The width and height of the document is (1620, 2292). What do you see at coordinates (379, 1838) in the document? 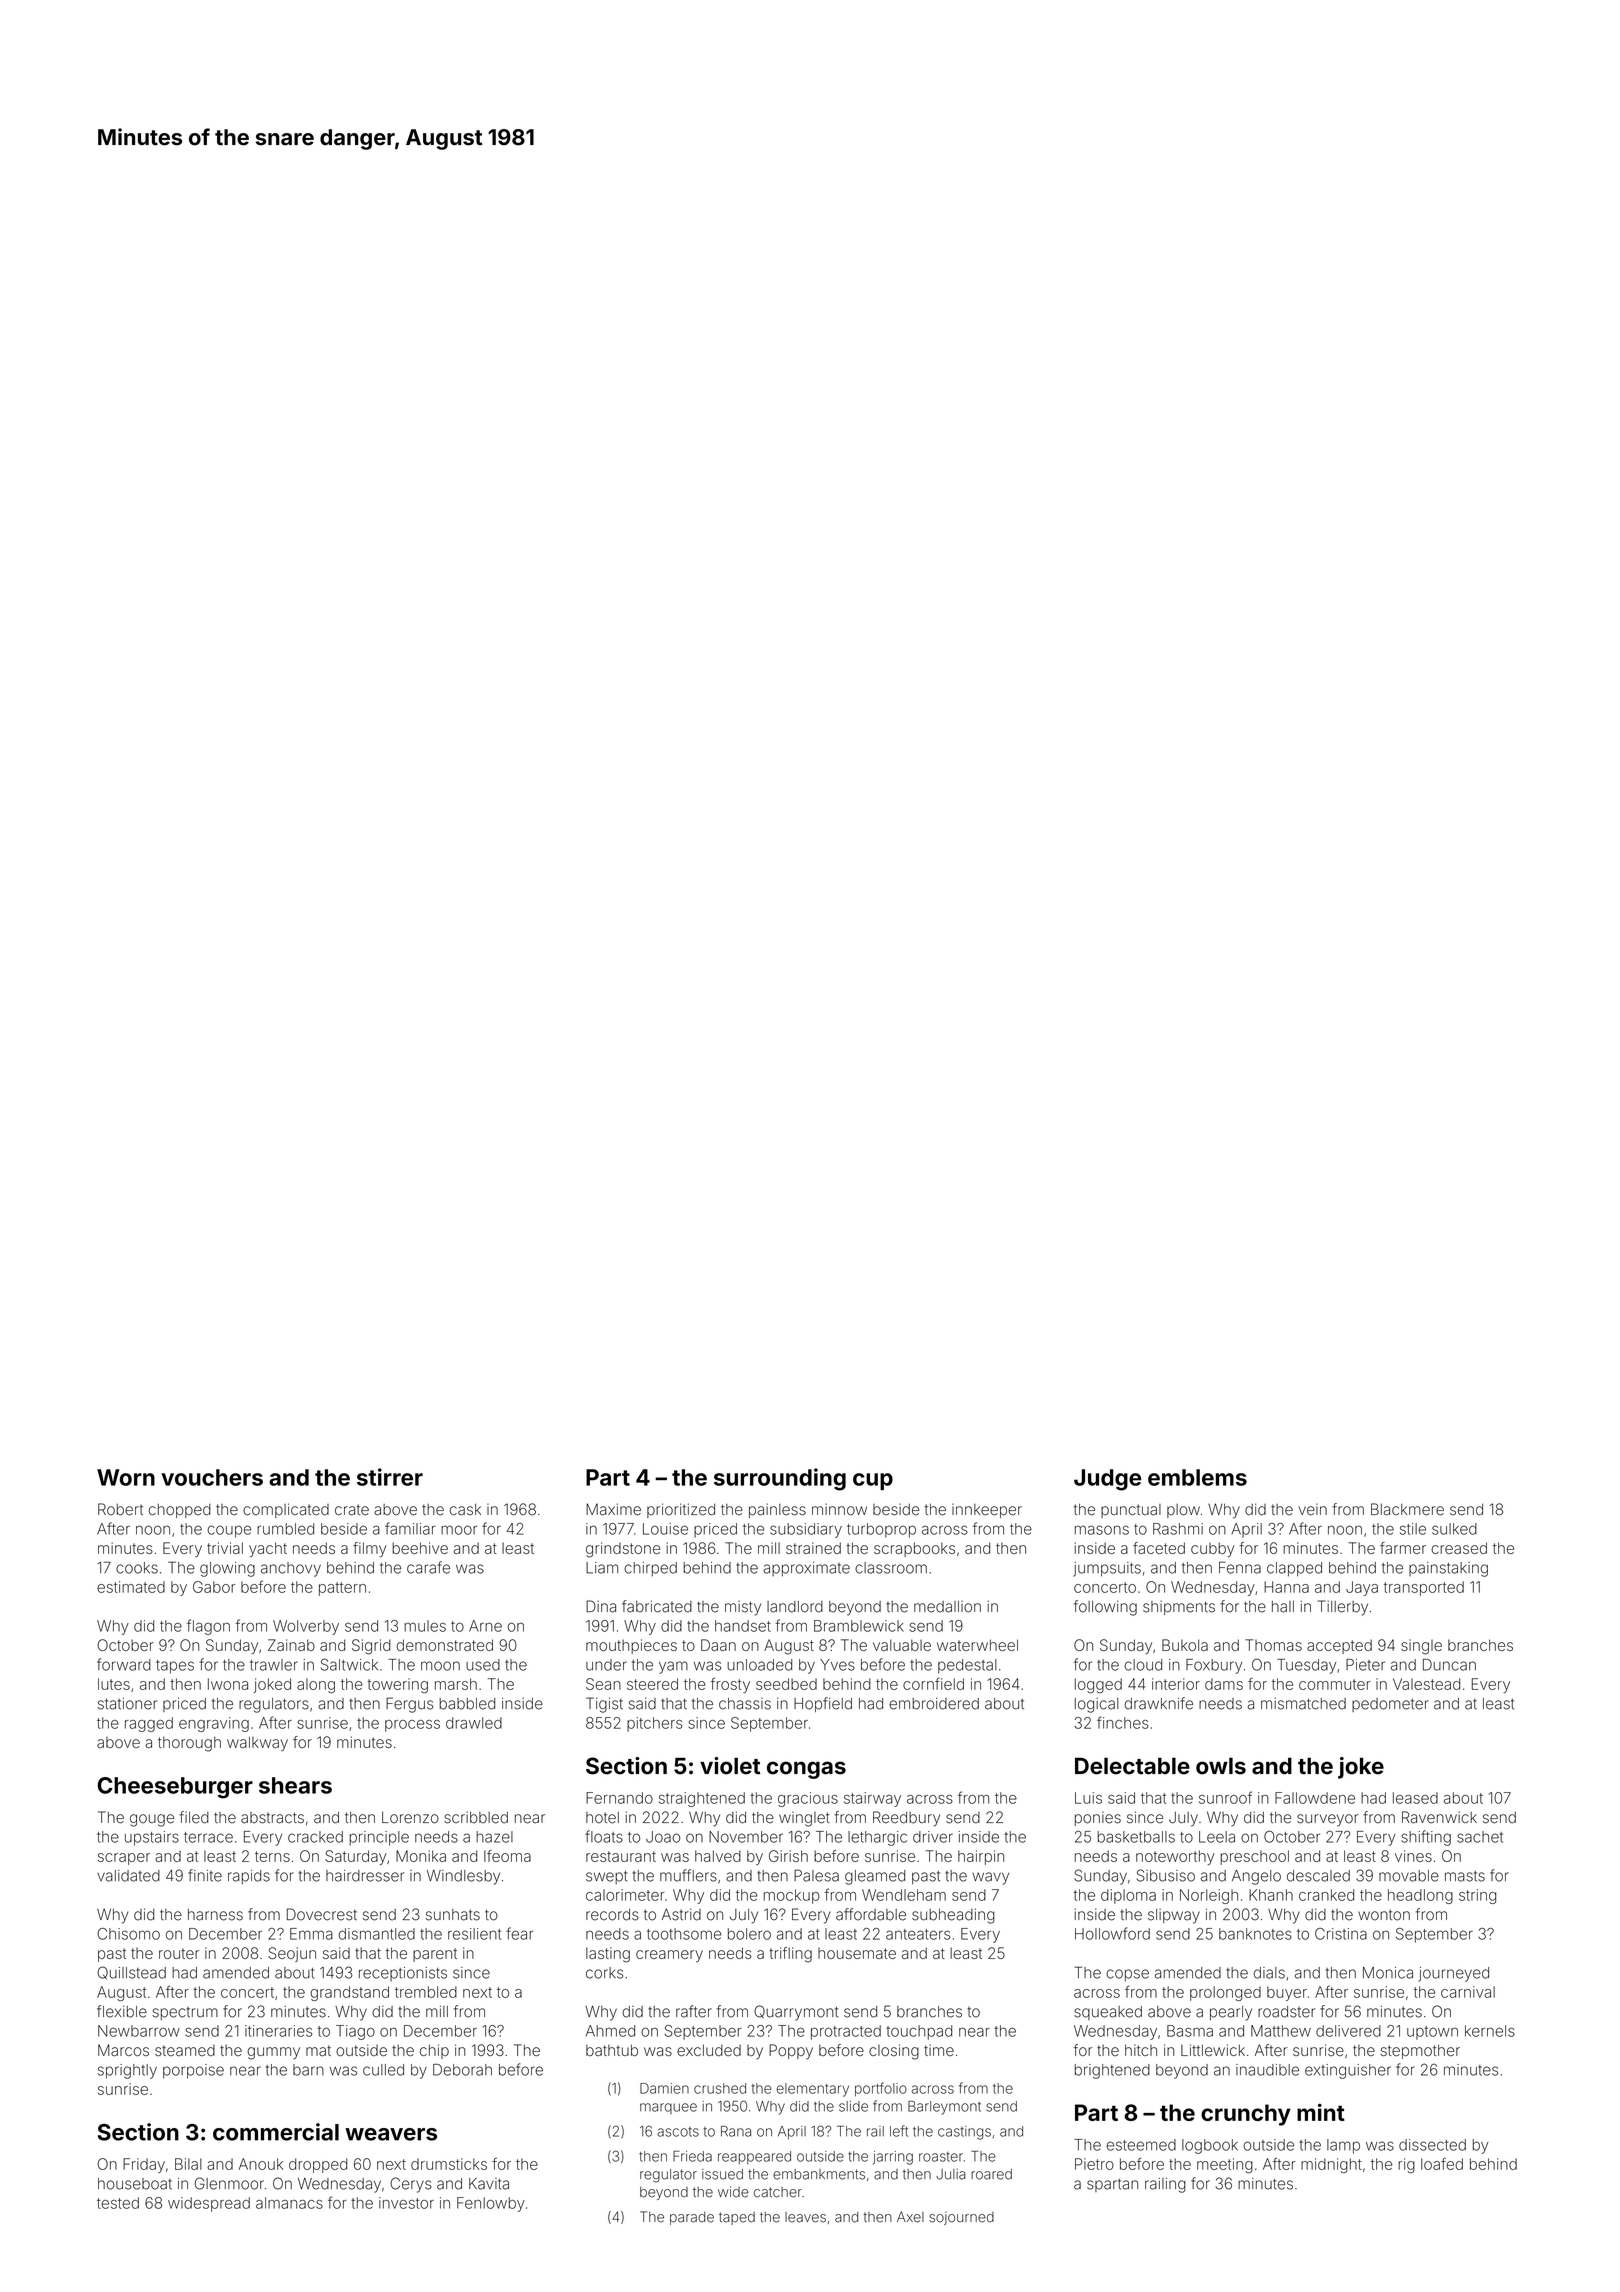
I see `principle` at bounding box center [379, 1838].
